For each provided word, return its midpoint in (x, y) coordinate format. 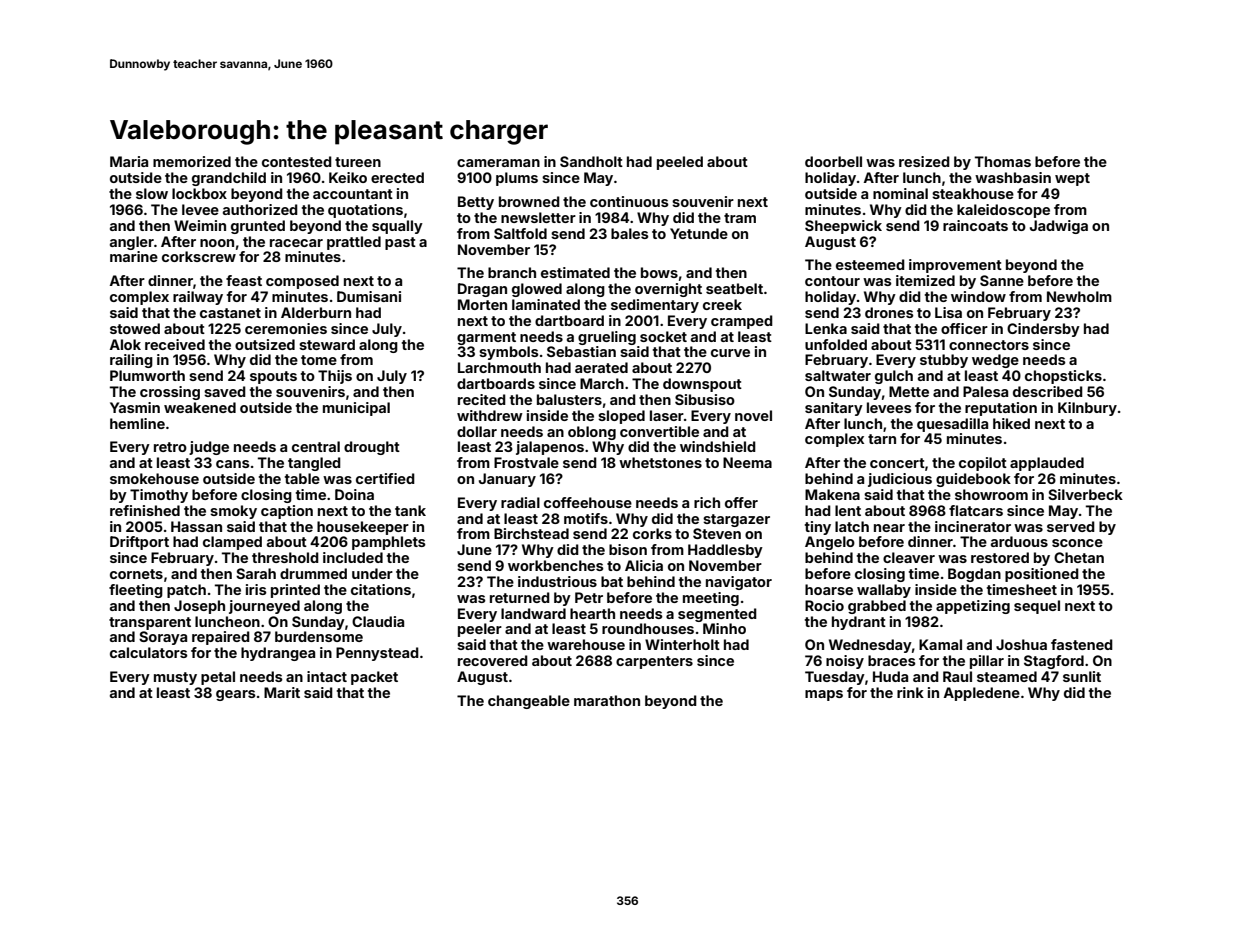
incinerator (973, 526)
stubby (944, 361)
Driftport (139, 543)
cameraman (498, 163)
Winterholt (682, 644)
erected (397, 177)
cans (233, 464)
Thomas (1003, 161)
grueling (607, 338)
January (507, 480)
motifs (586, 518)
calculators (149, 652)
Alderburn (316, 312)
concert (897, 463)
